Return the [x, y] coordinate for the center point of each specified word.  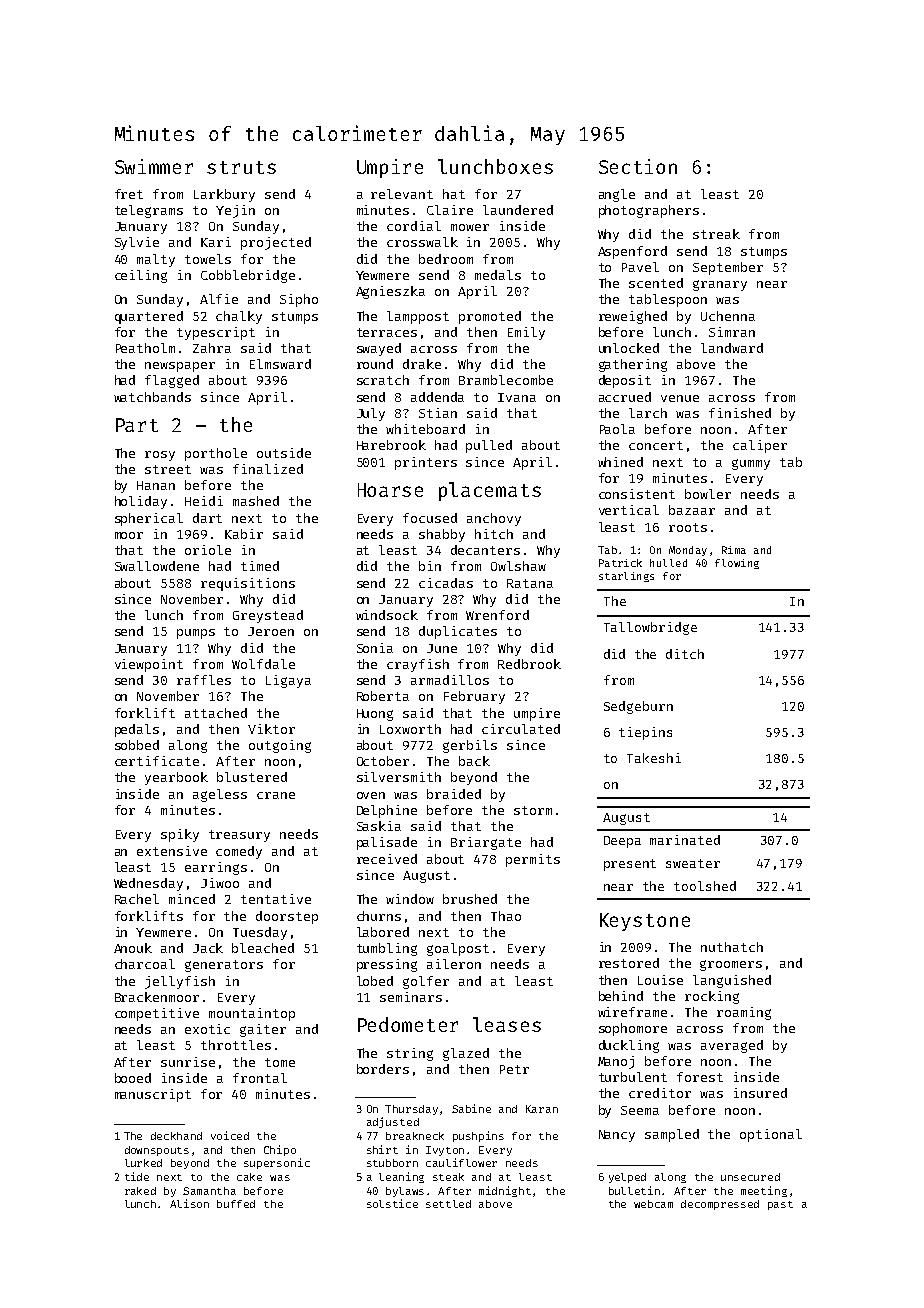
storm [533, 810]
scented [656, 283]
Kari [216, 242]
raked [140, 1191]
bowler [708, 494]
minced [192, 899]
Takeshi [654, 758]
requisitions [248, 584]
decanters [485, 550]
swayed [379, 349]
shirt [382, 1149]
